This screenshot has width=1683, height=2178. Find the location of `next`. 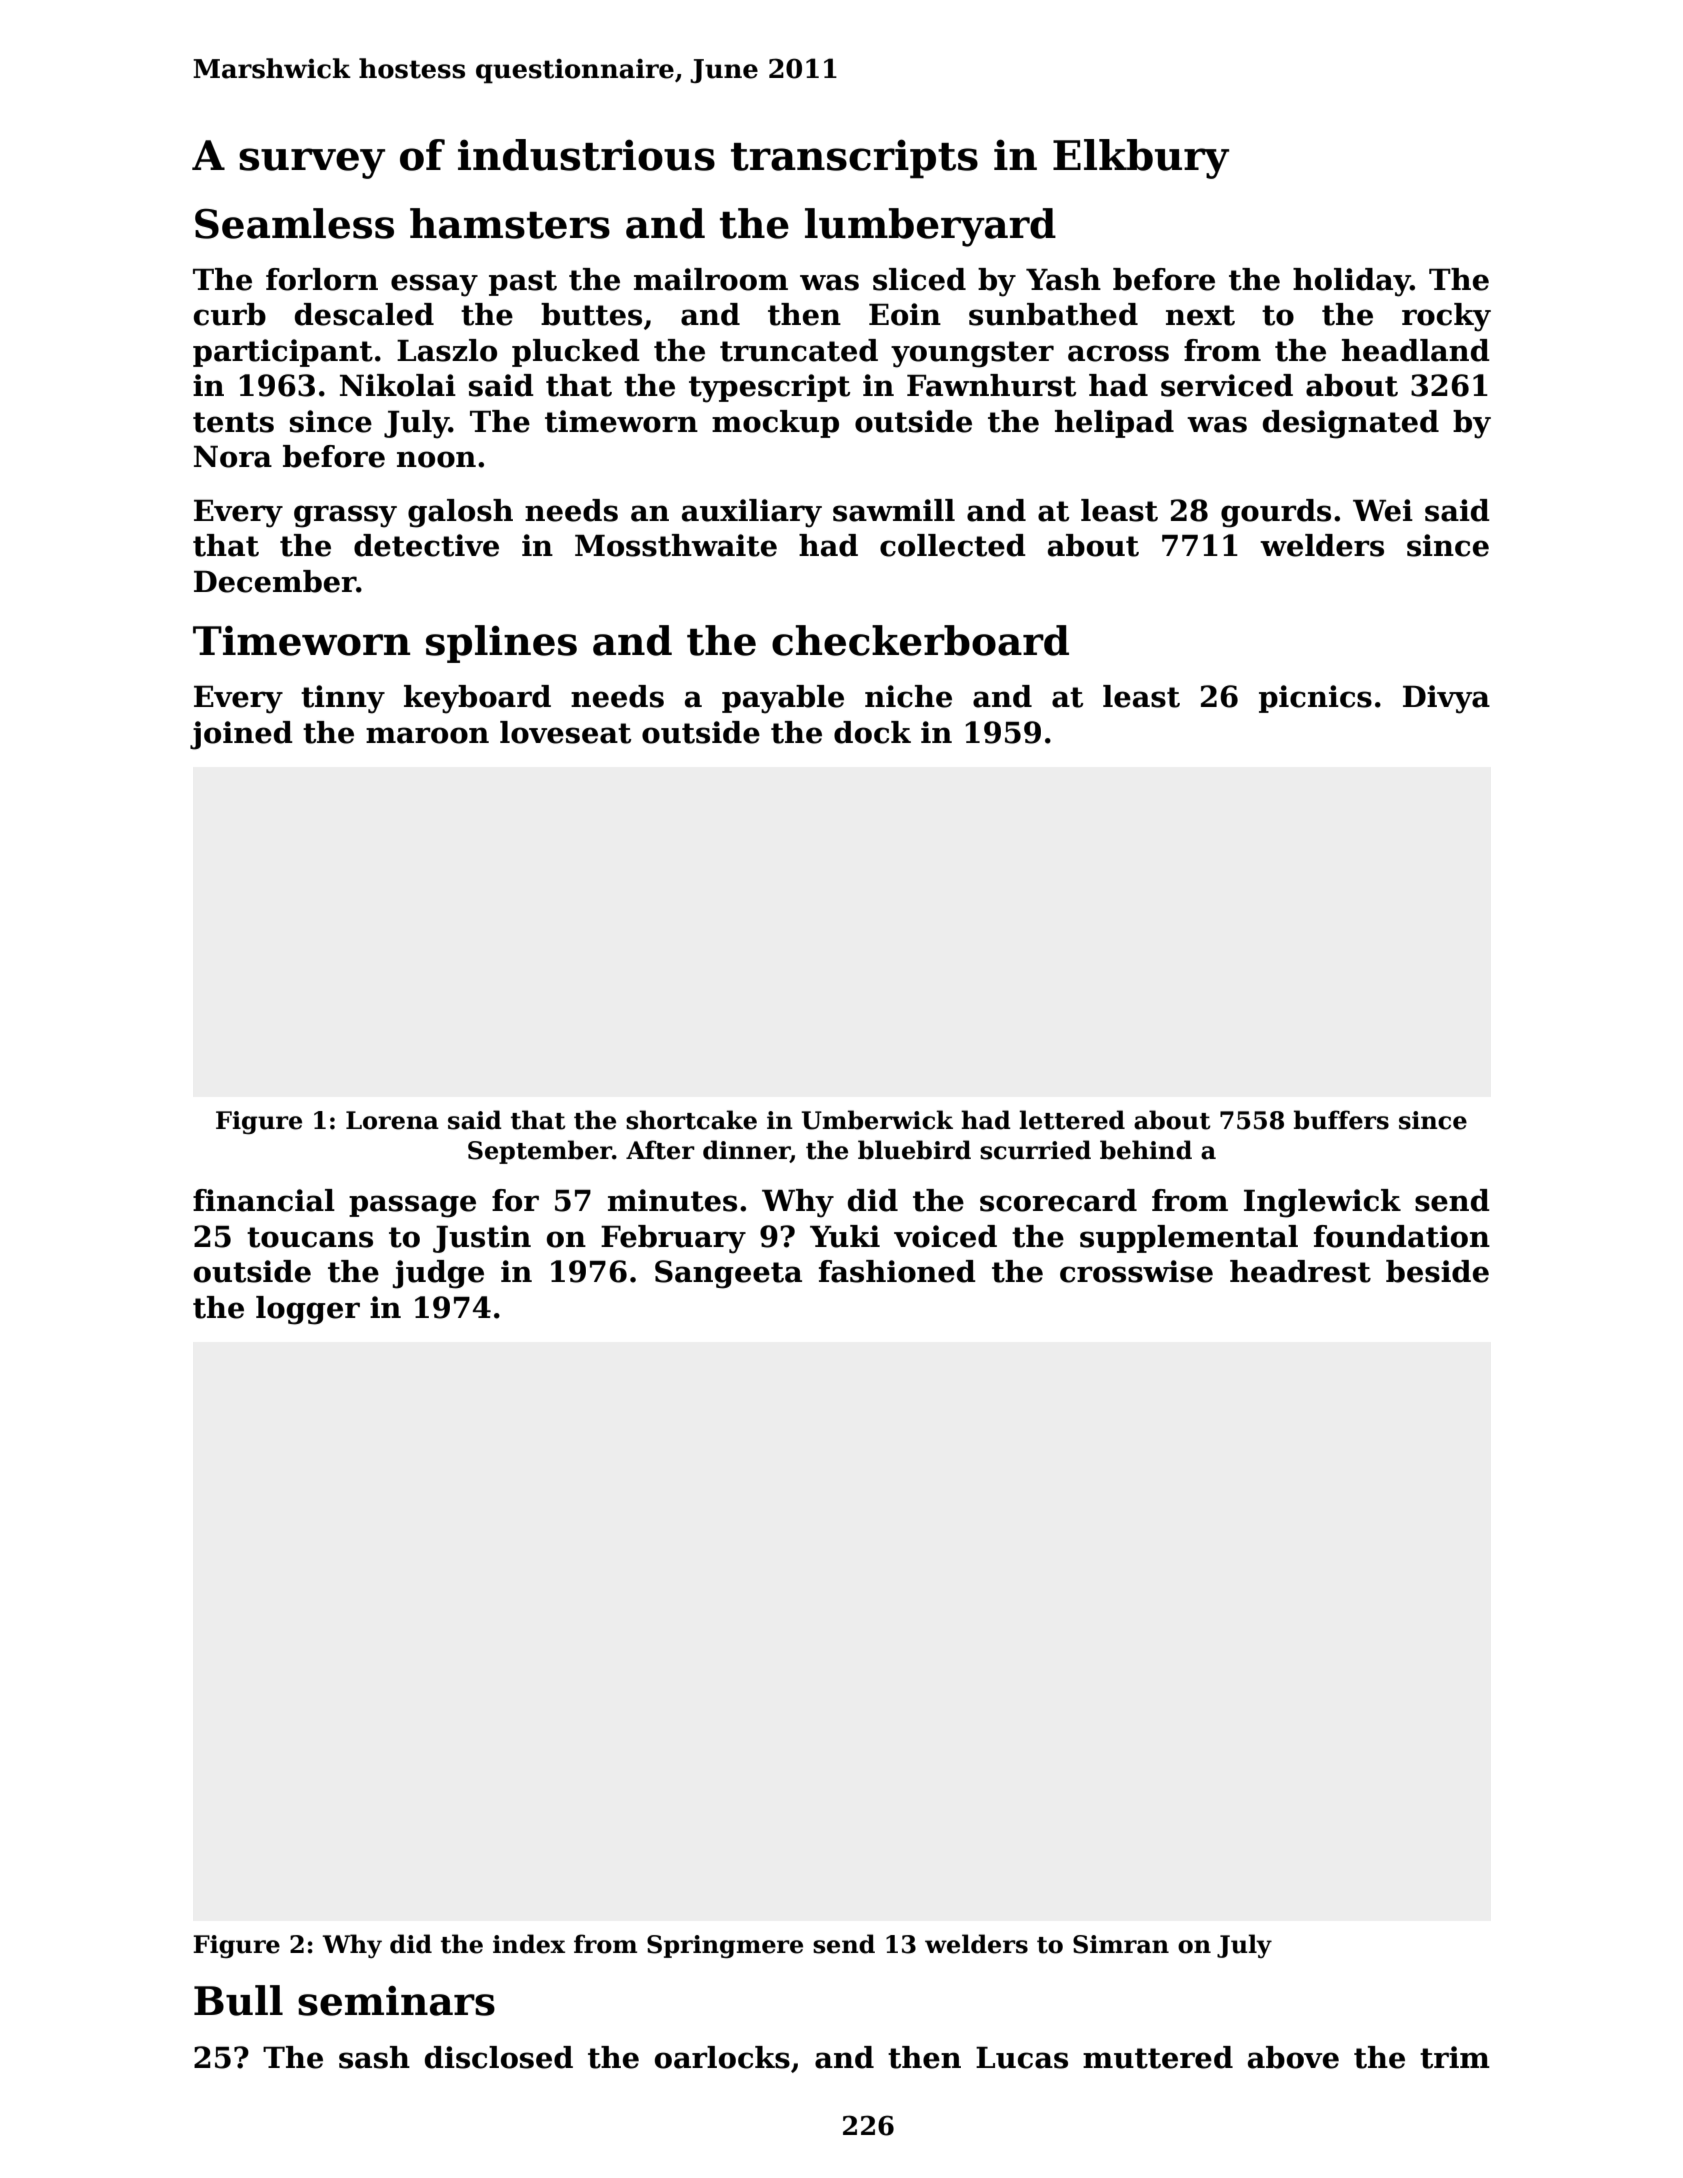

next is located at coordinates (1200, 315).
